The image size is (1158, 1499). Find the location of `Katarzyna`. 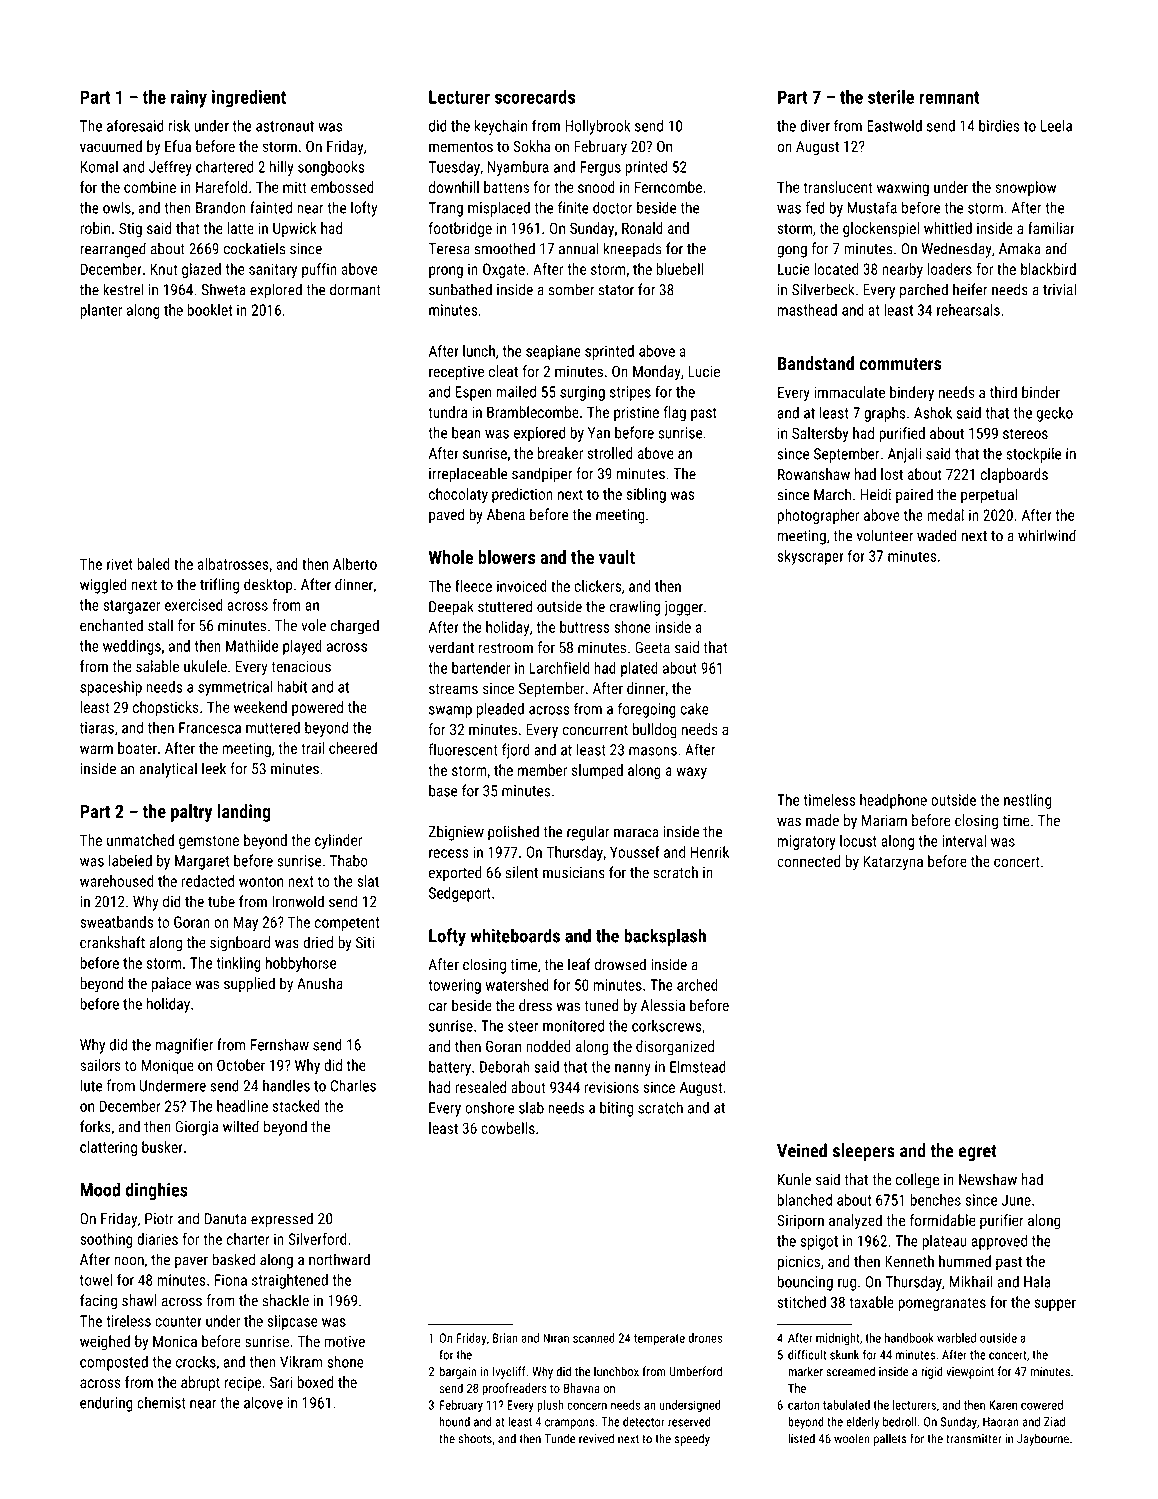

Katarzyna is located at coordinates (893, 863).
